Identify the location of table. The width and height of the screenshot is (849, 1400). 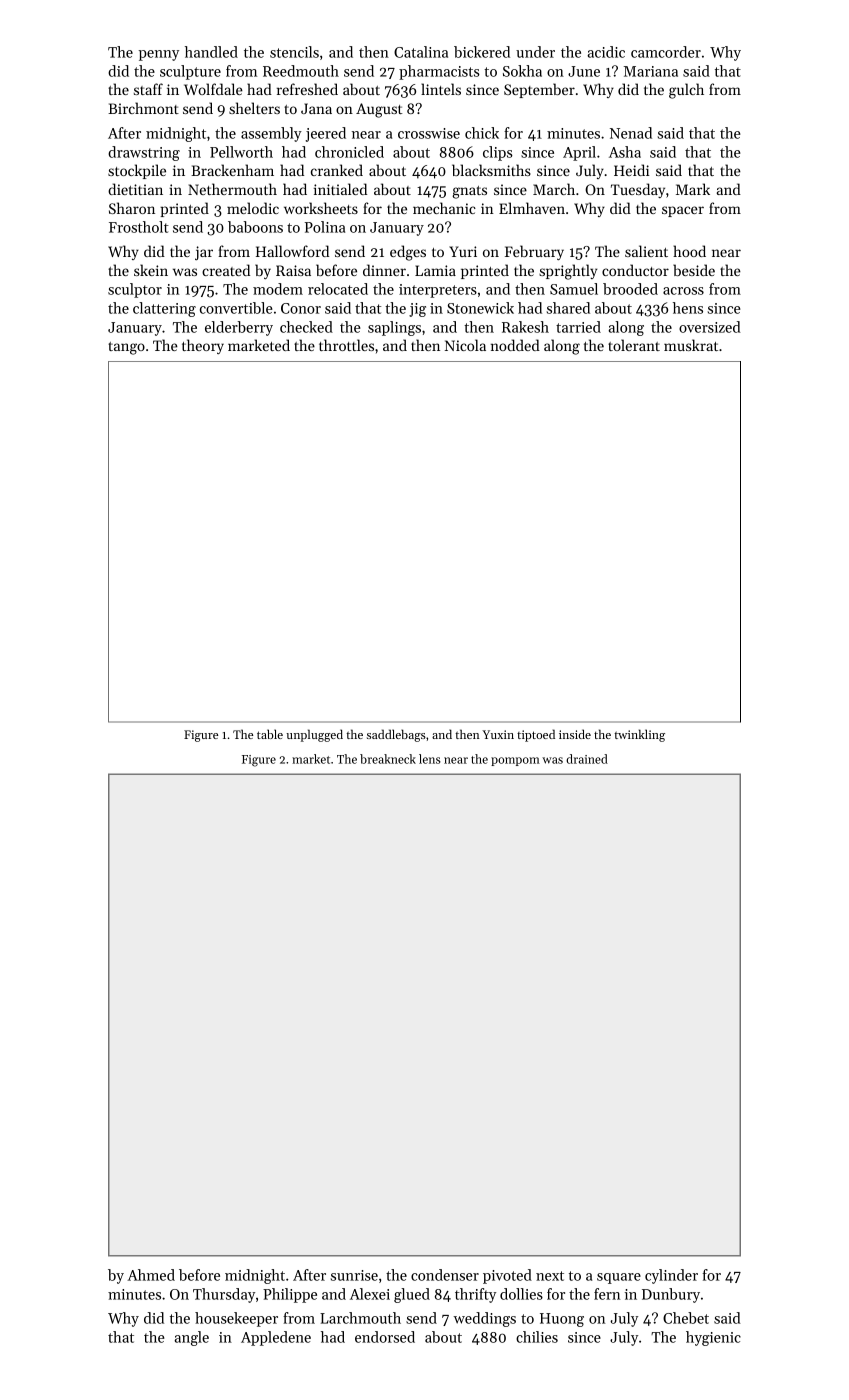
(270, 734).
